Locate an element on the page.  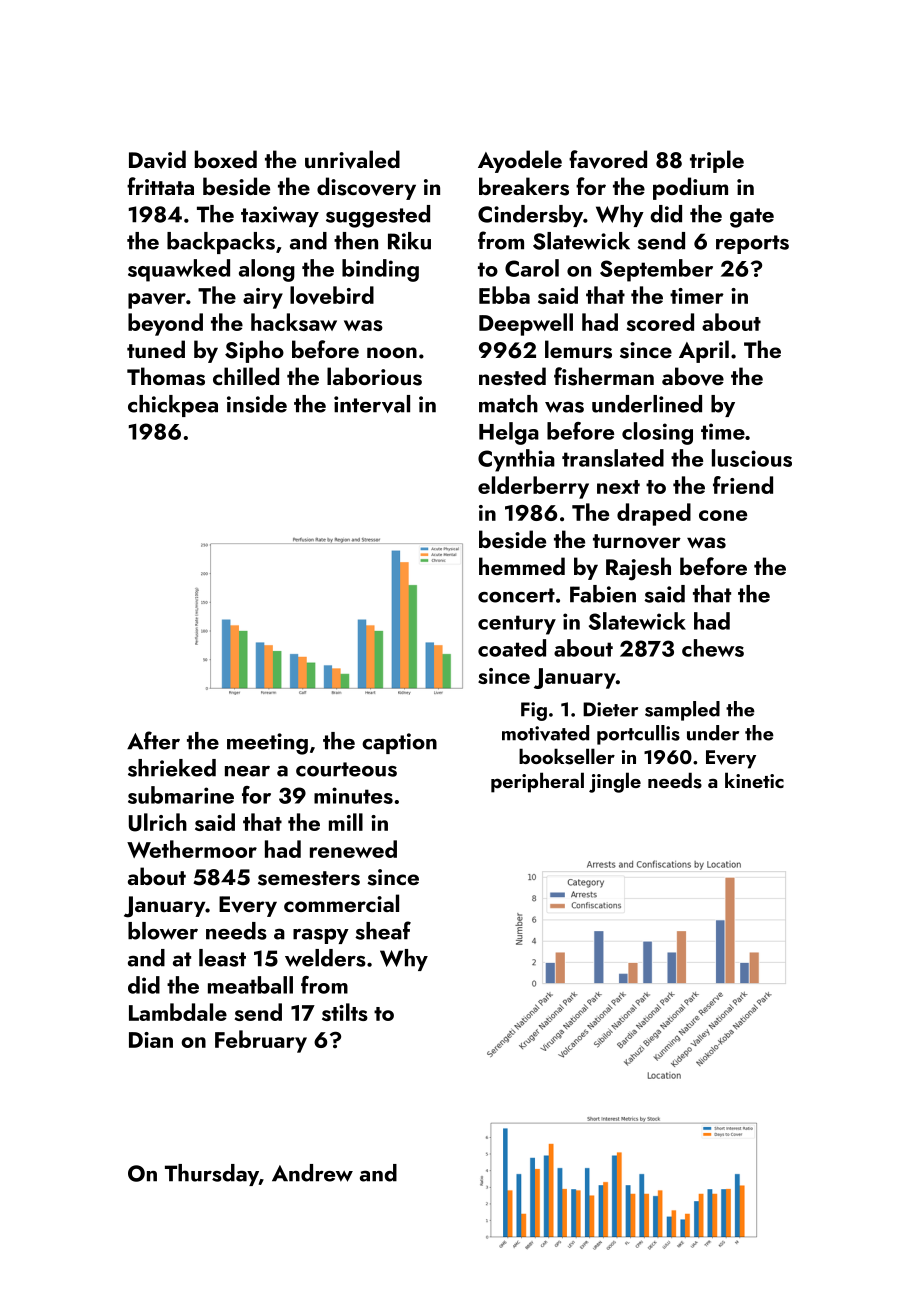
unrivaled is located at coordinates (352, 159).
